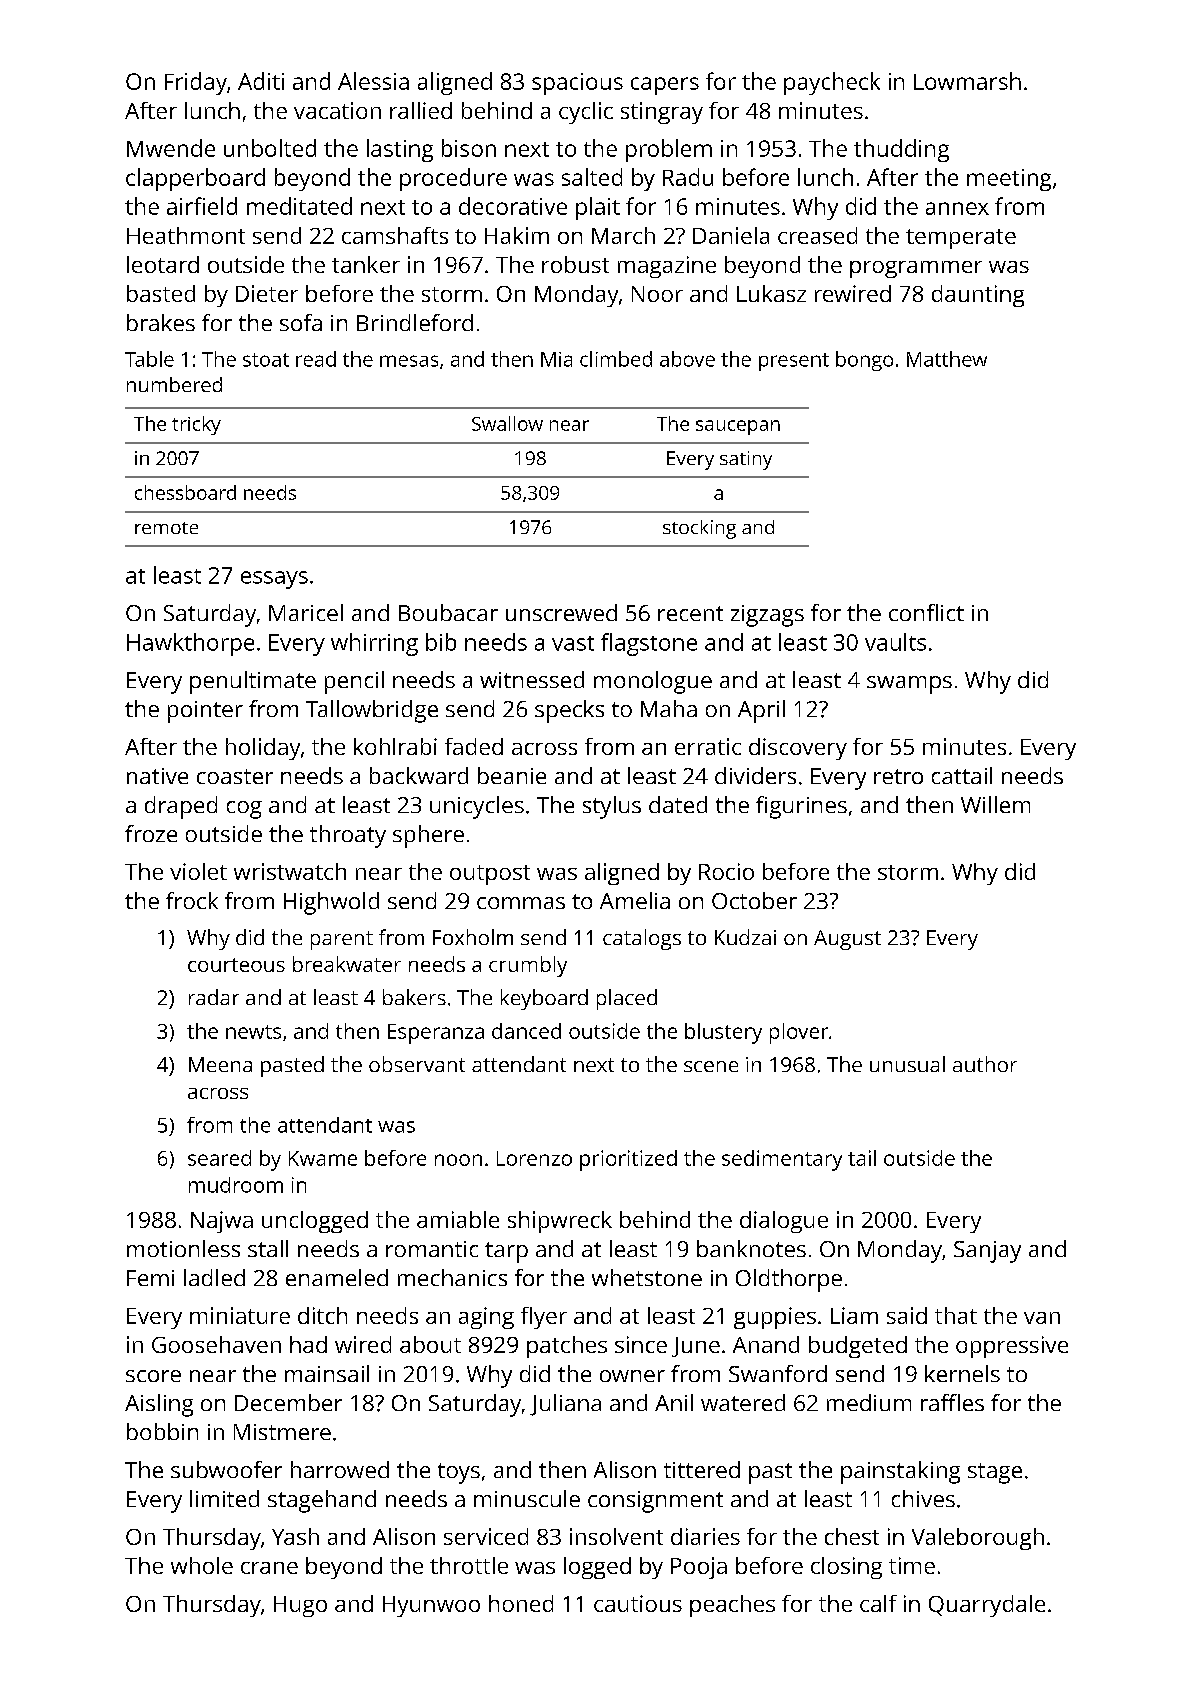 This document has height=1700, width=1202. What do you see at coordinates (253, 682) in the document?
I see `penultimate` at bounding box center [253, 682].
